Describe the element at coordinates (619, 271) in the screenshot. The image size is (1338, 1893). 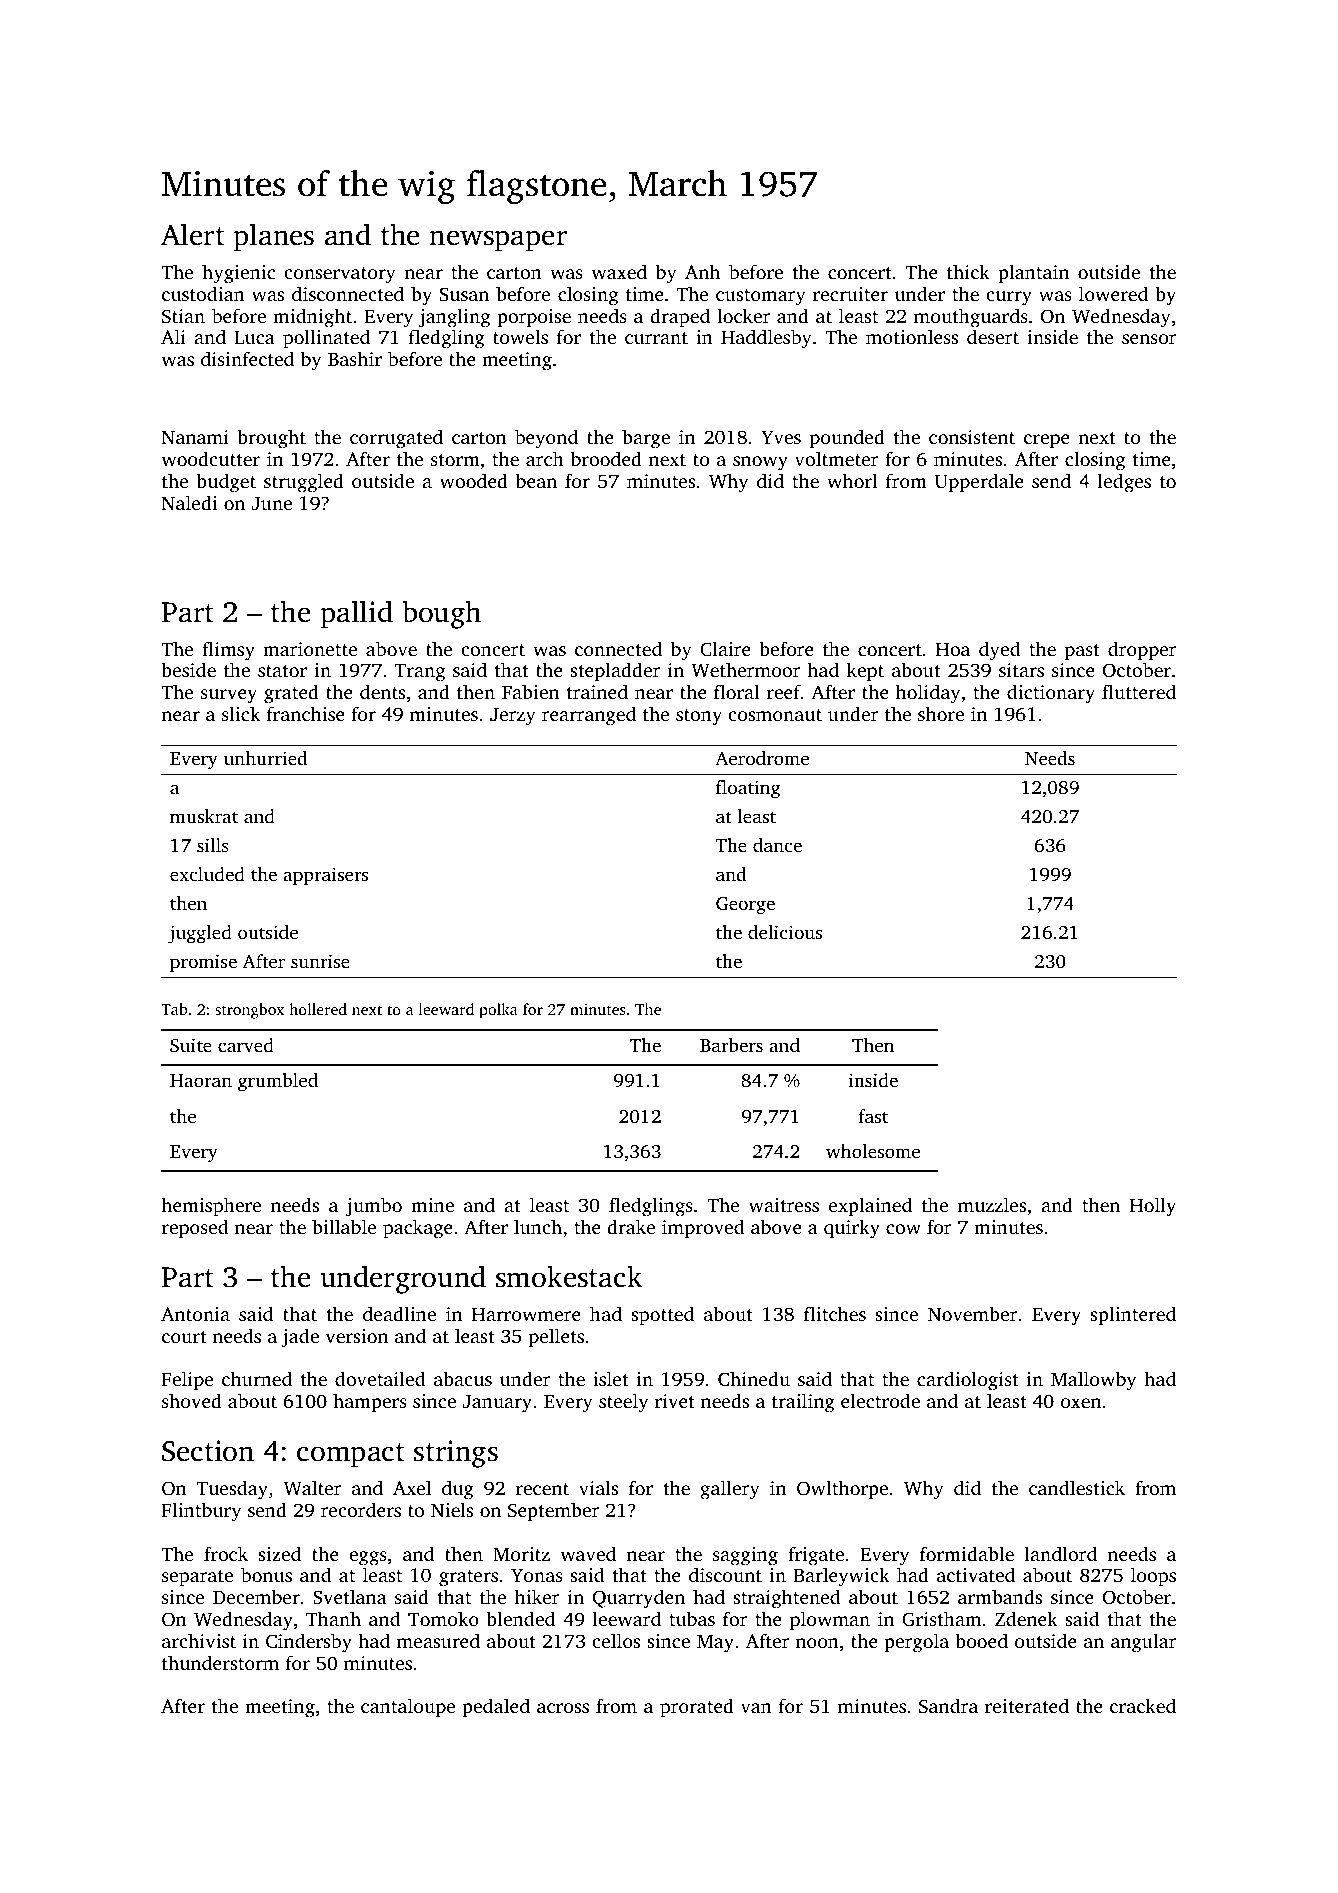
I see `waxed` at that location.
